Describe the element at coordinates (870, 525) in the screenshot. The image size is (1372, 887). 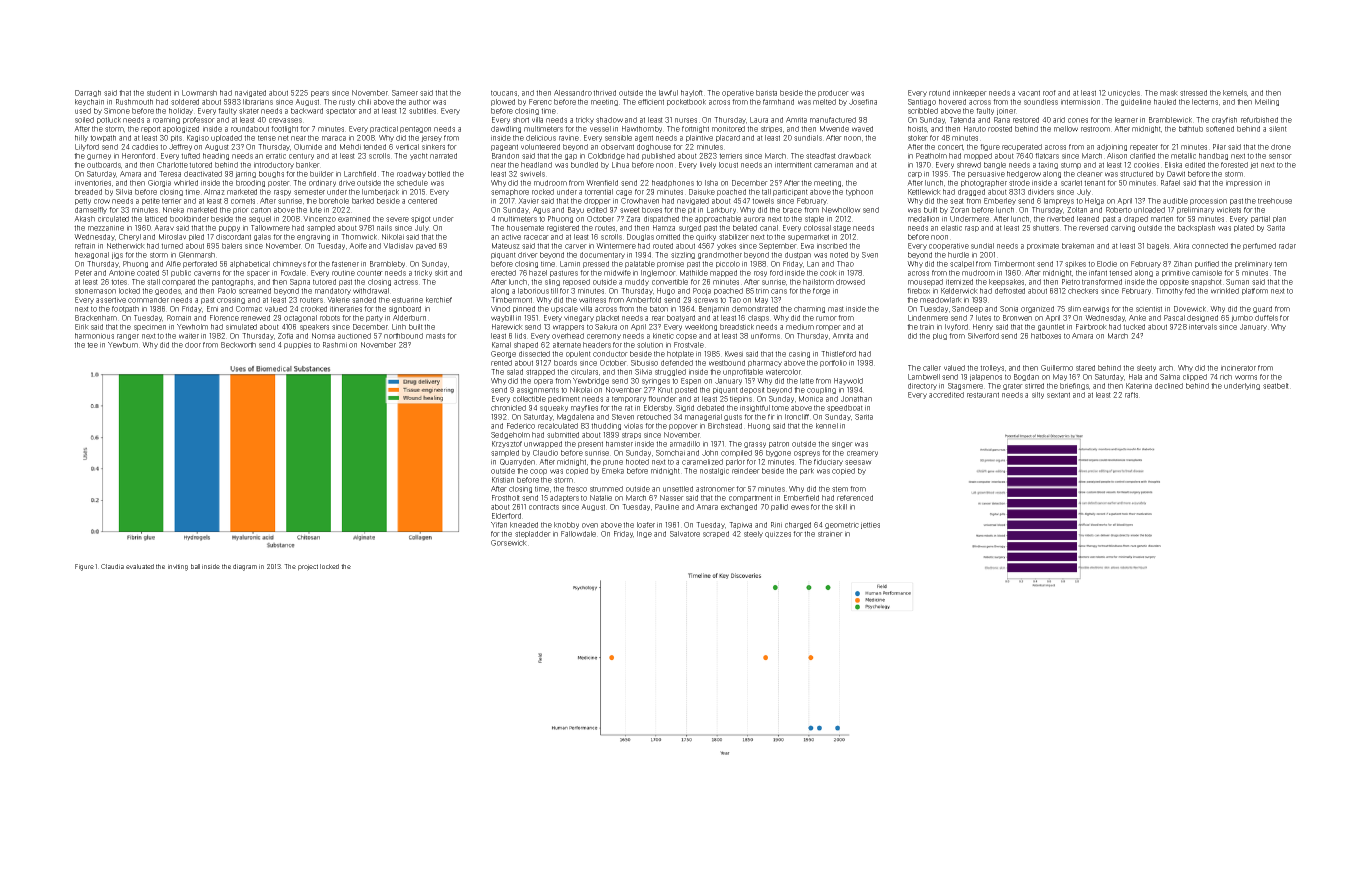
I see `jetties` at that location.
